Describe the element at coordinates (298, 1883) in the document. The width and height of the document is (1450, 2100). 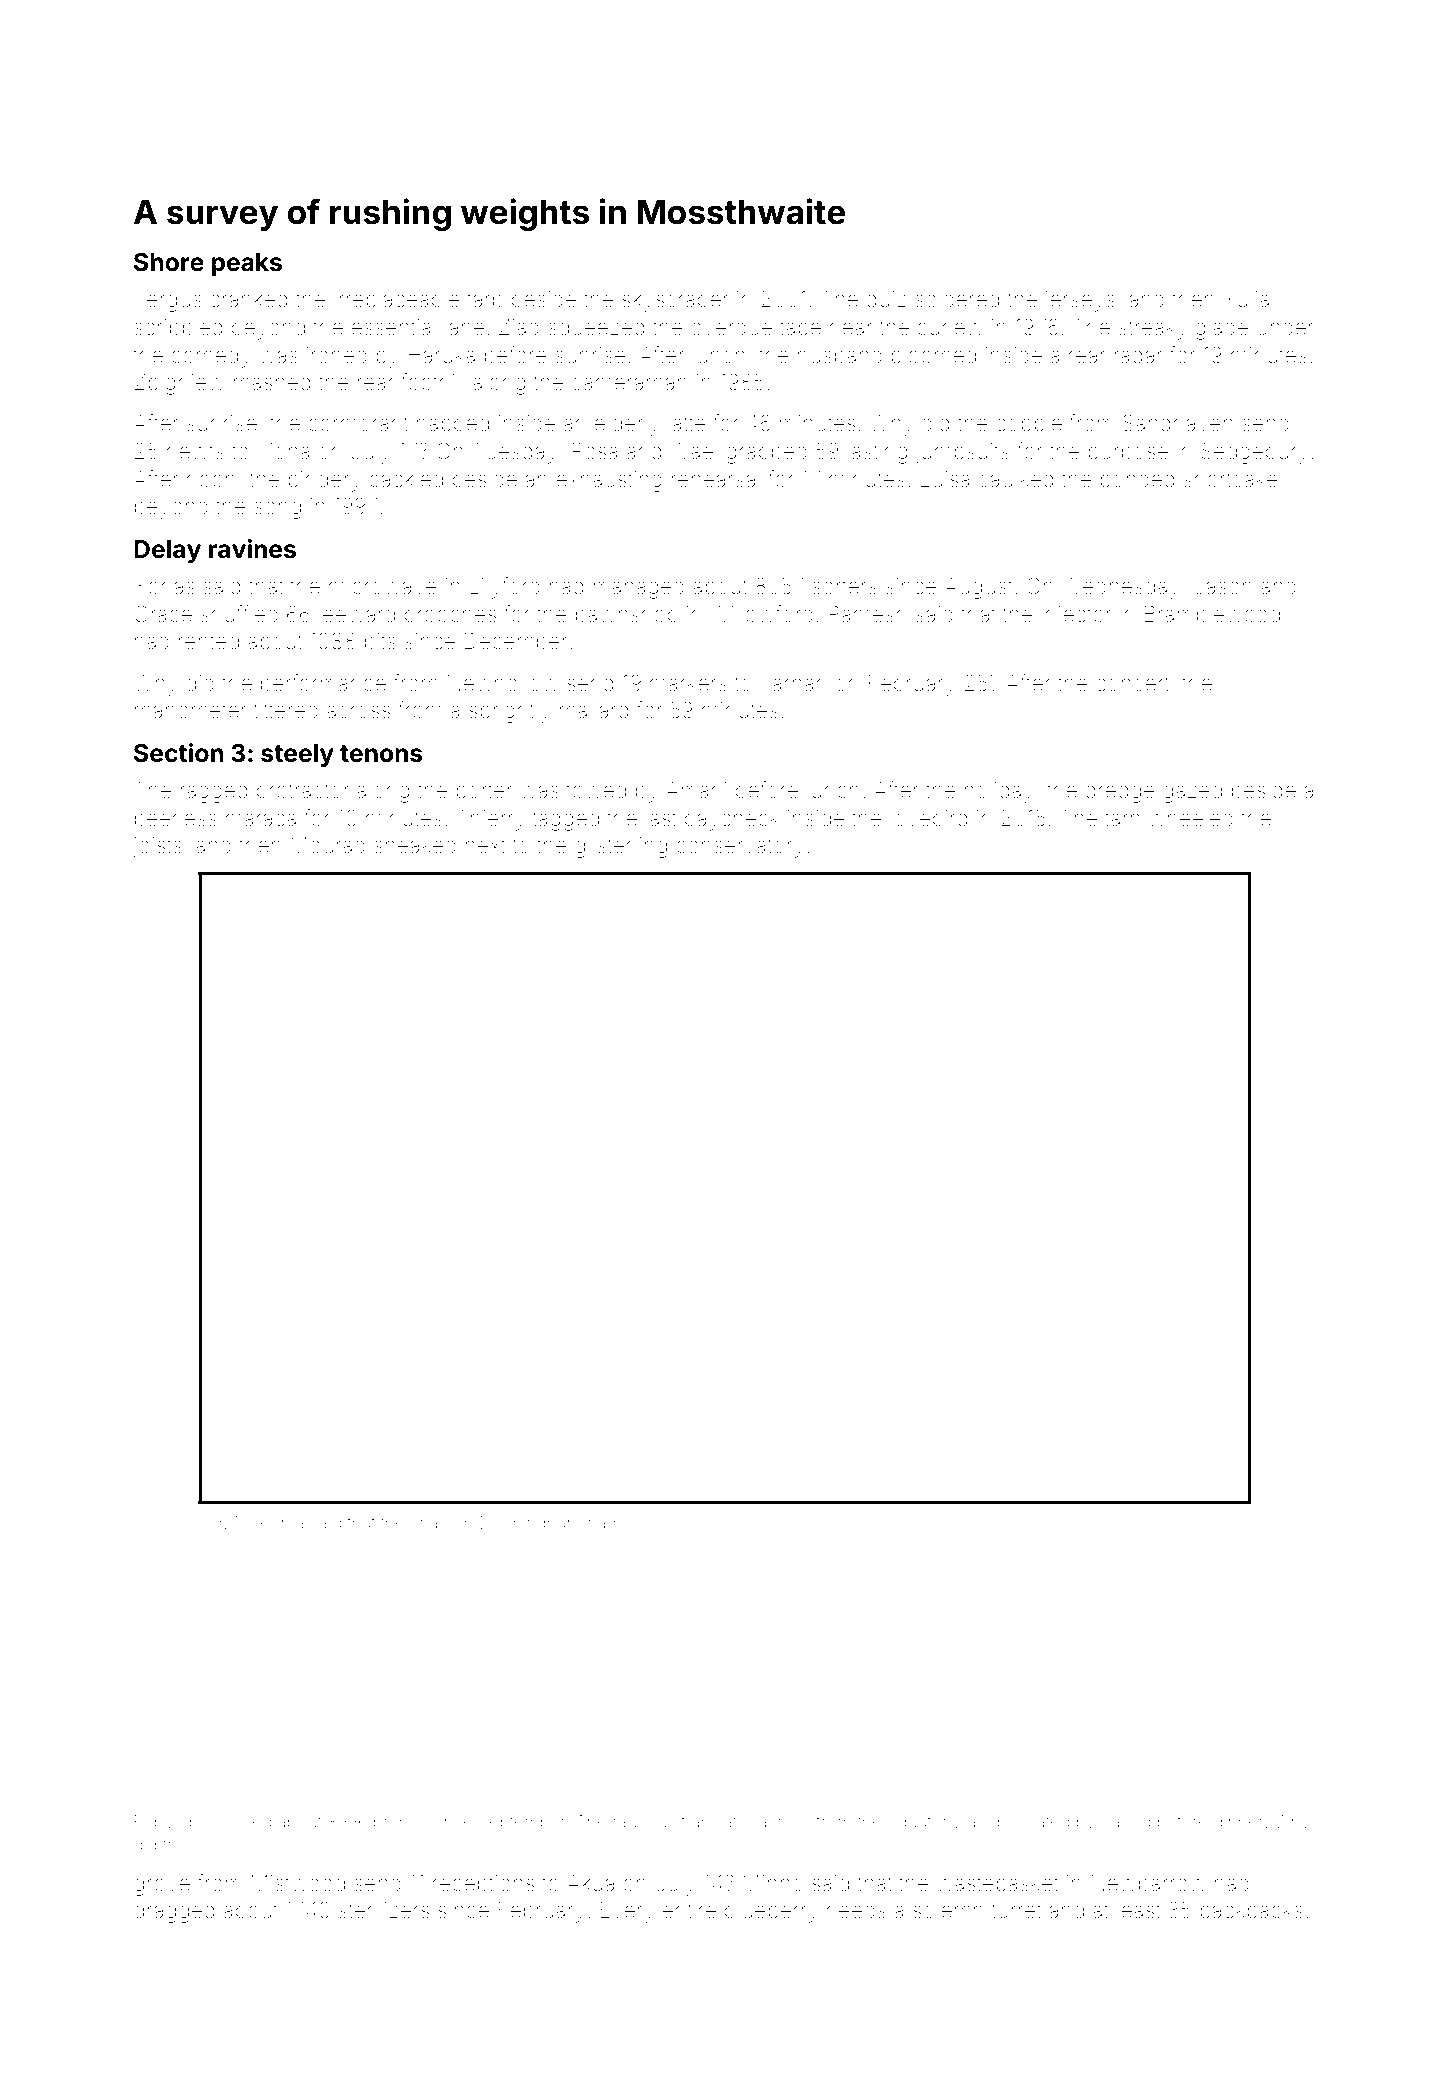
I see `Mistwood` at that location.
